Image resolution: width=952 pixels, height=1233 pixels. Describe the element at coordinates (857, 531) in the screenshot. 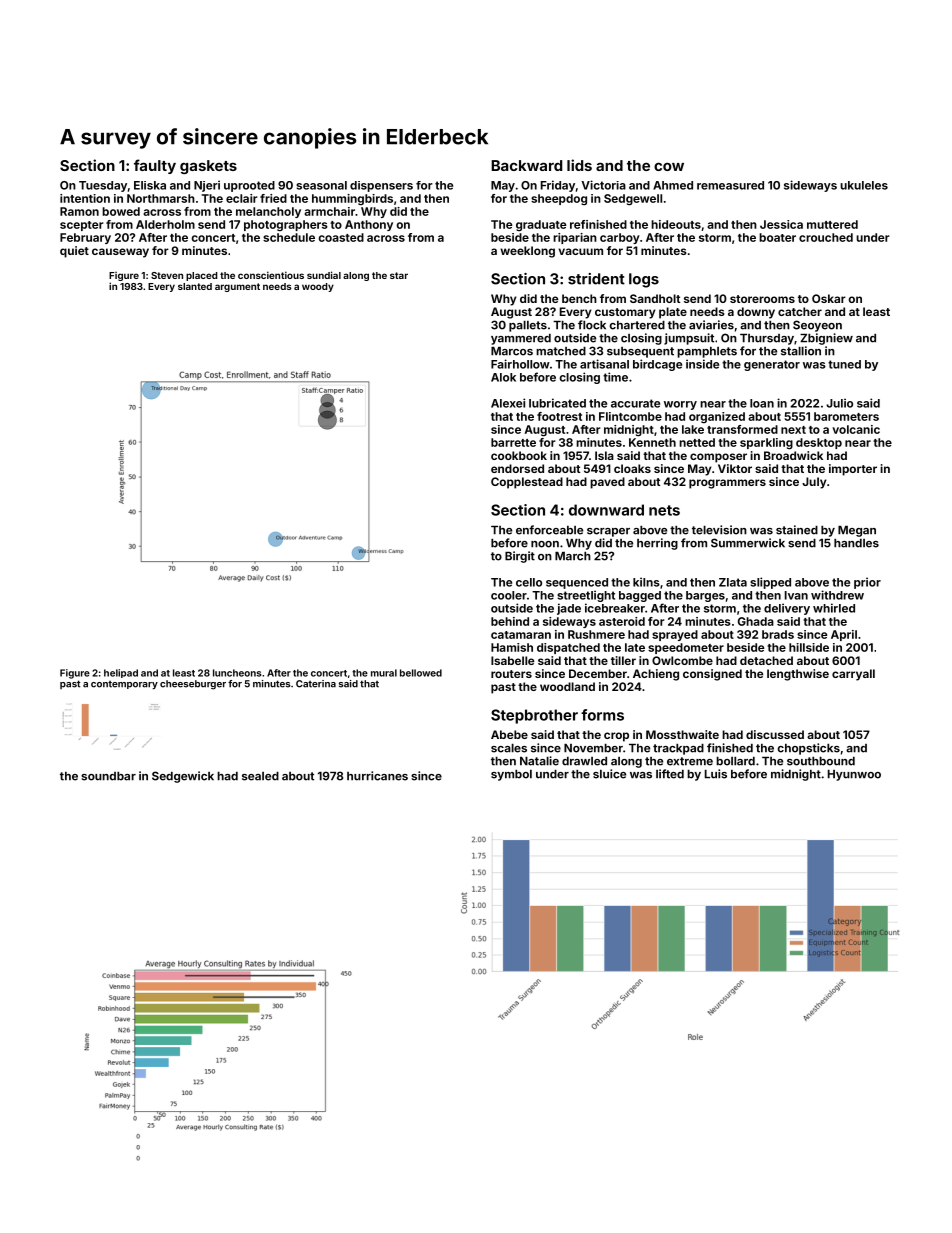

I see `Megan` at that location.
